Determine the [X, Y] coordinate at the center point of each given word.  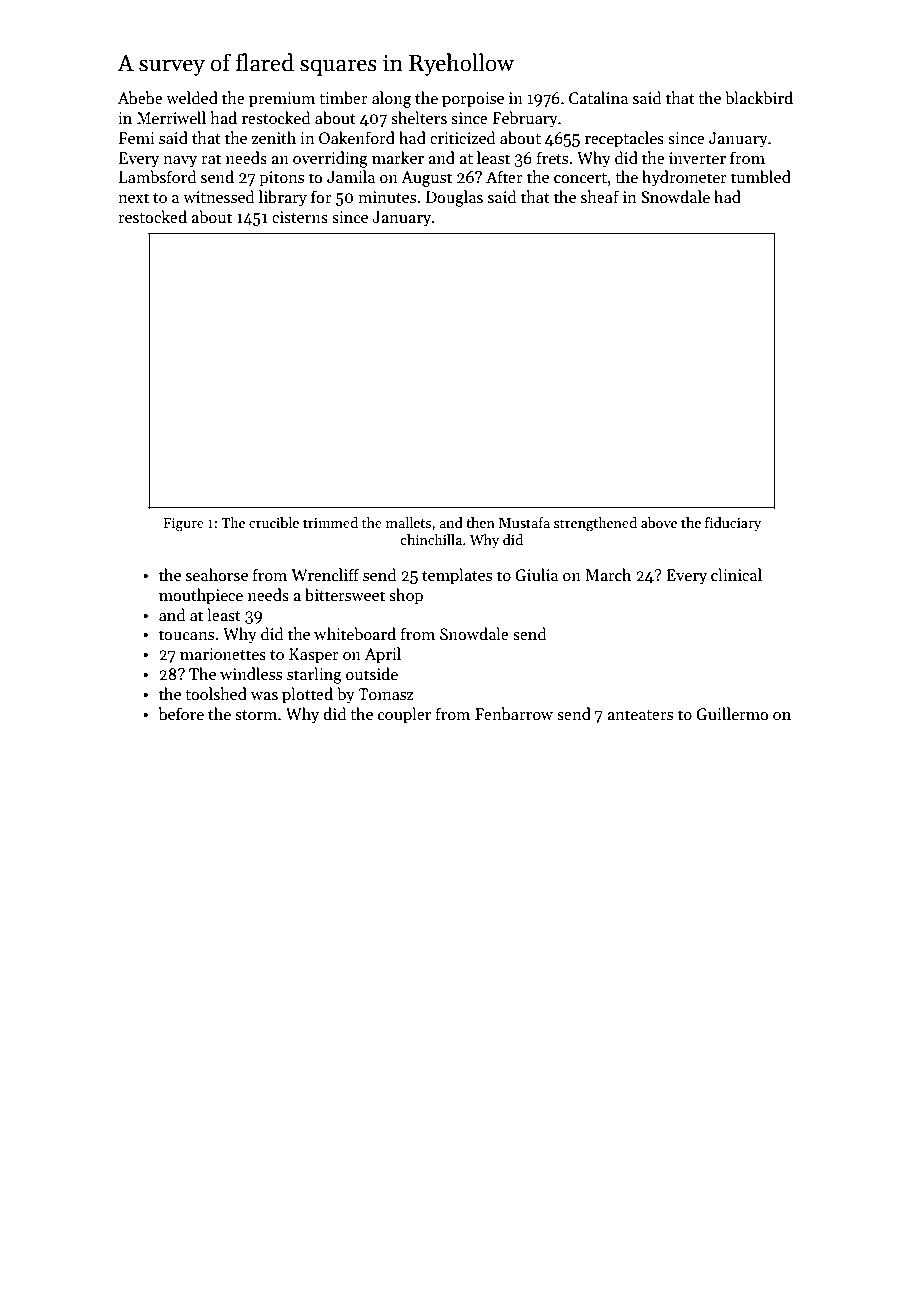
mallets [408, 522]
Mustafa [524, 522]
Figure [183, 525]
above [659, 522]
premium [282, 100]
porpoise [473, 100]
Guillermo [732, 714]
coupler [404, 715]
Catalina [598, 97]
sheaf [600, 196]
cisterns [300, 217]
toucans [186, 635]
